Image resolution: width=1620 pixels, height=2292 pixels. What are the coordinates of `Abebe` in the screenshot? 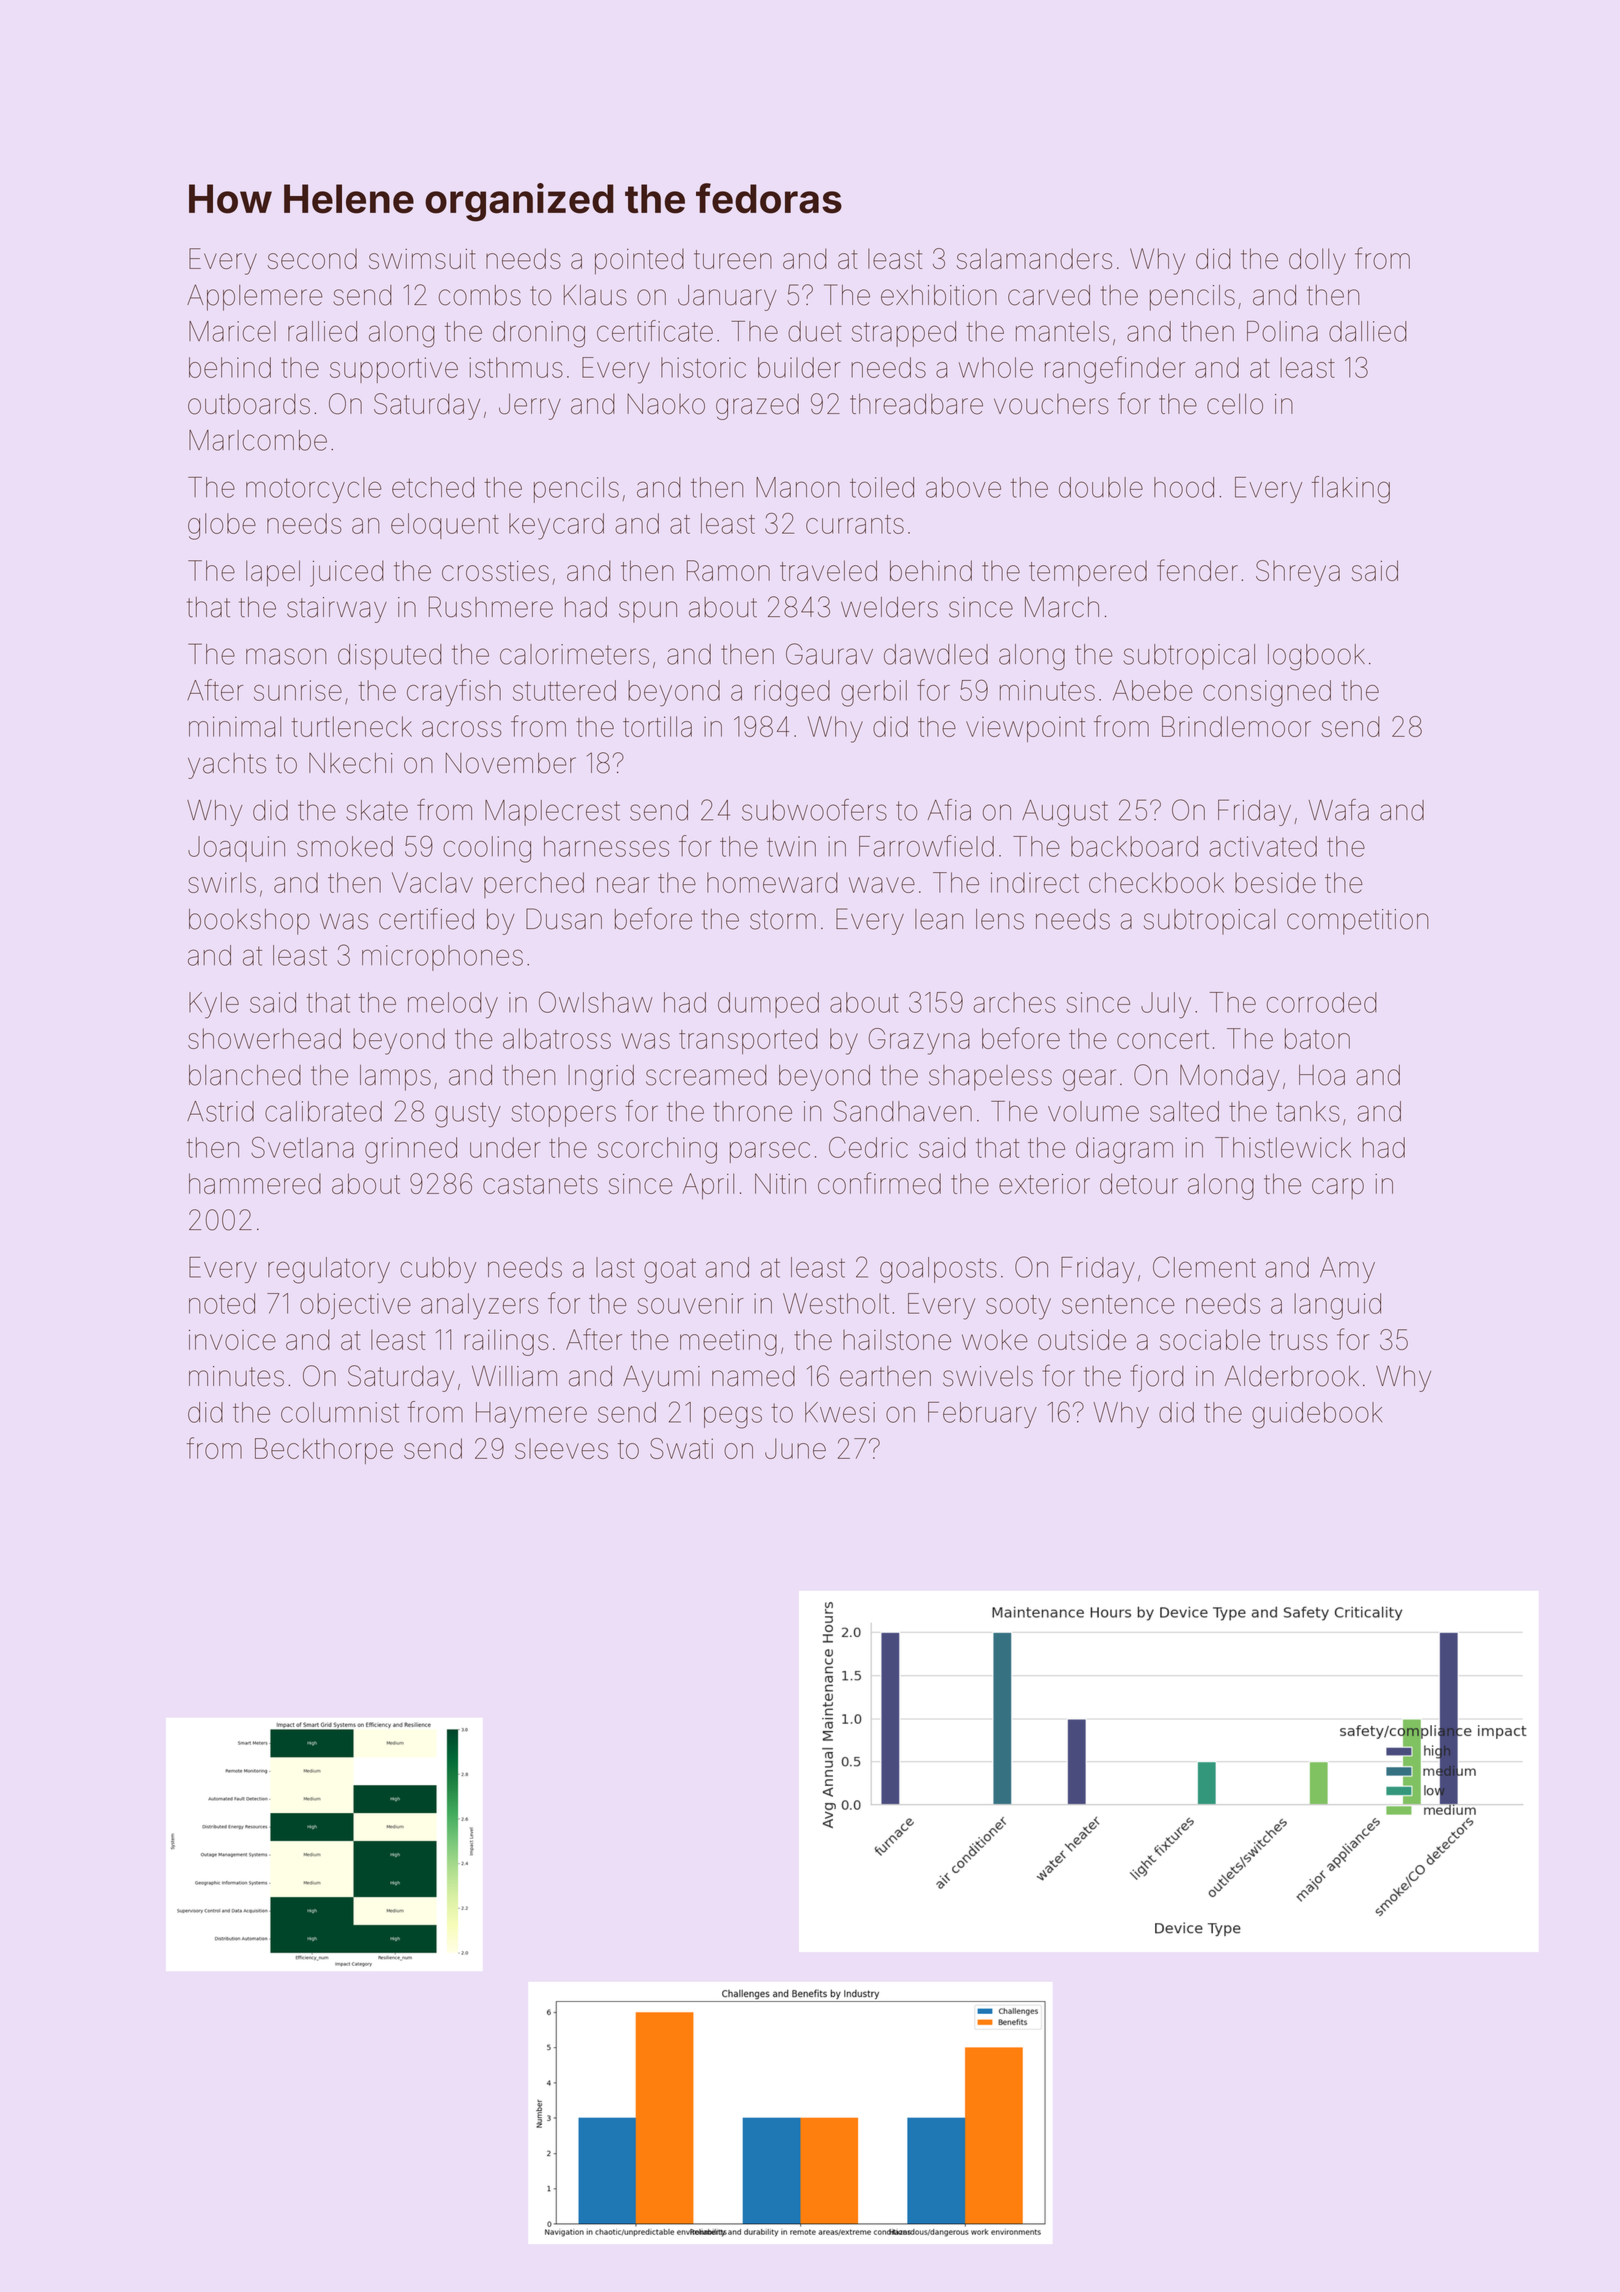 It's located at (1153, 690).
